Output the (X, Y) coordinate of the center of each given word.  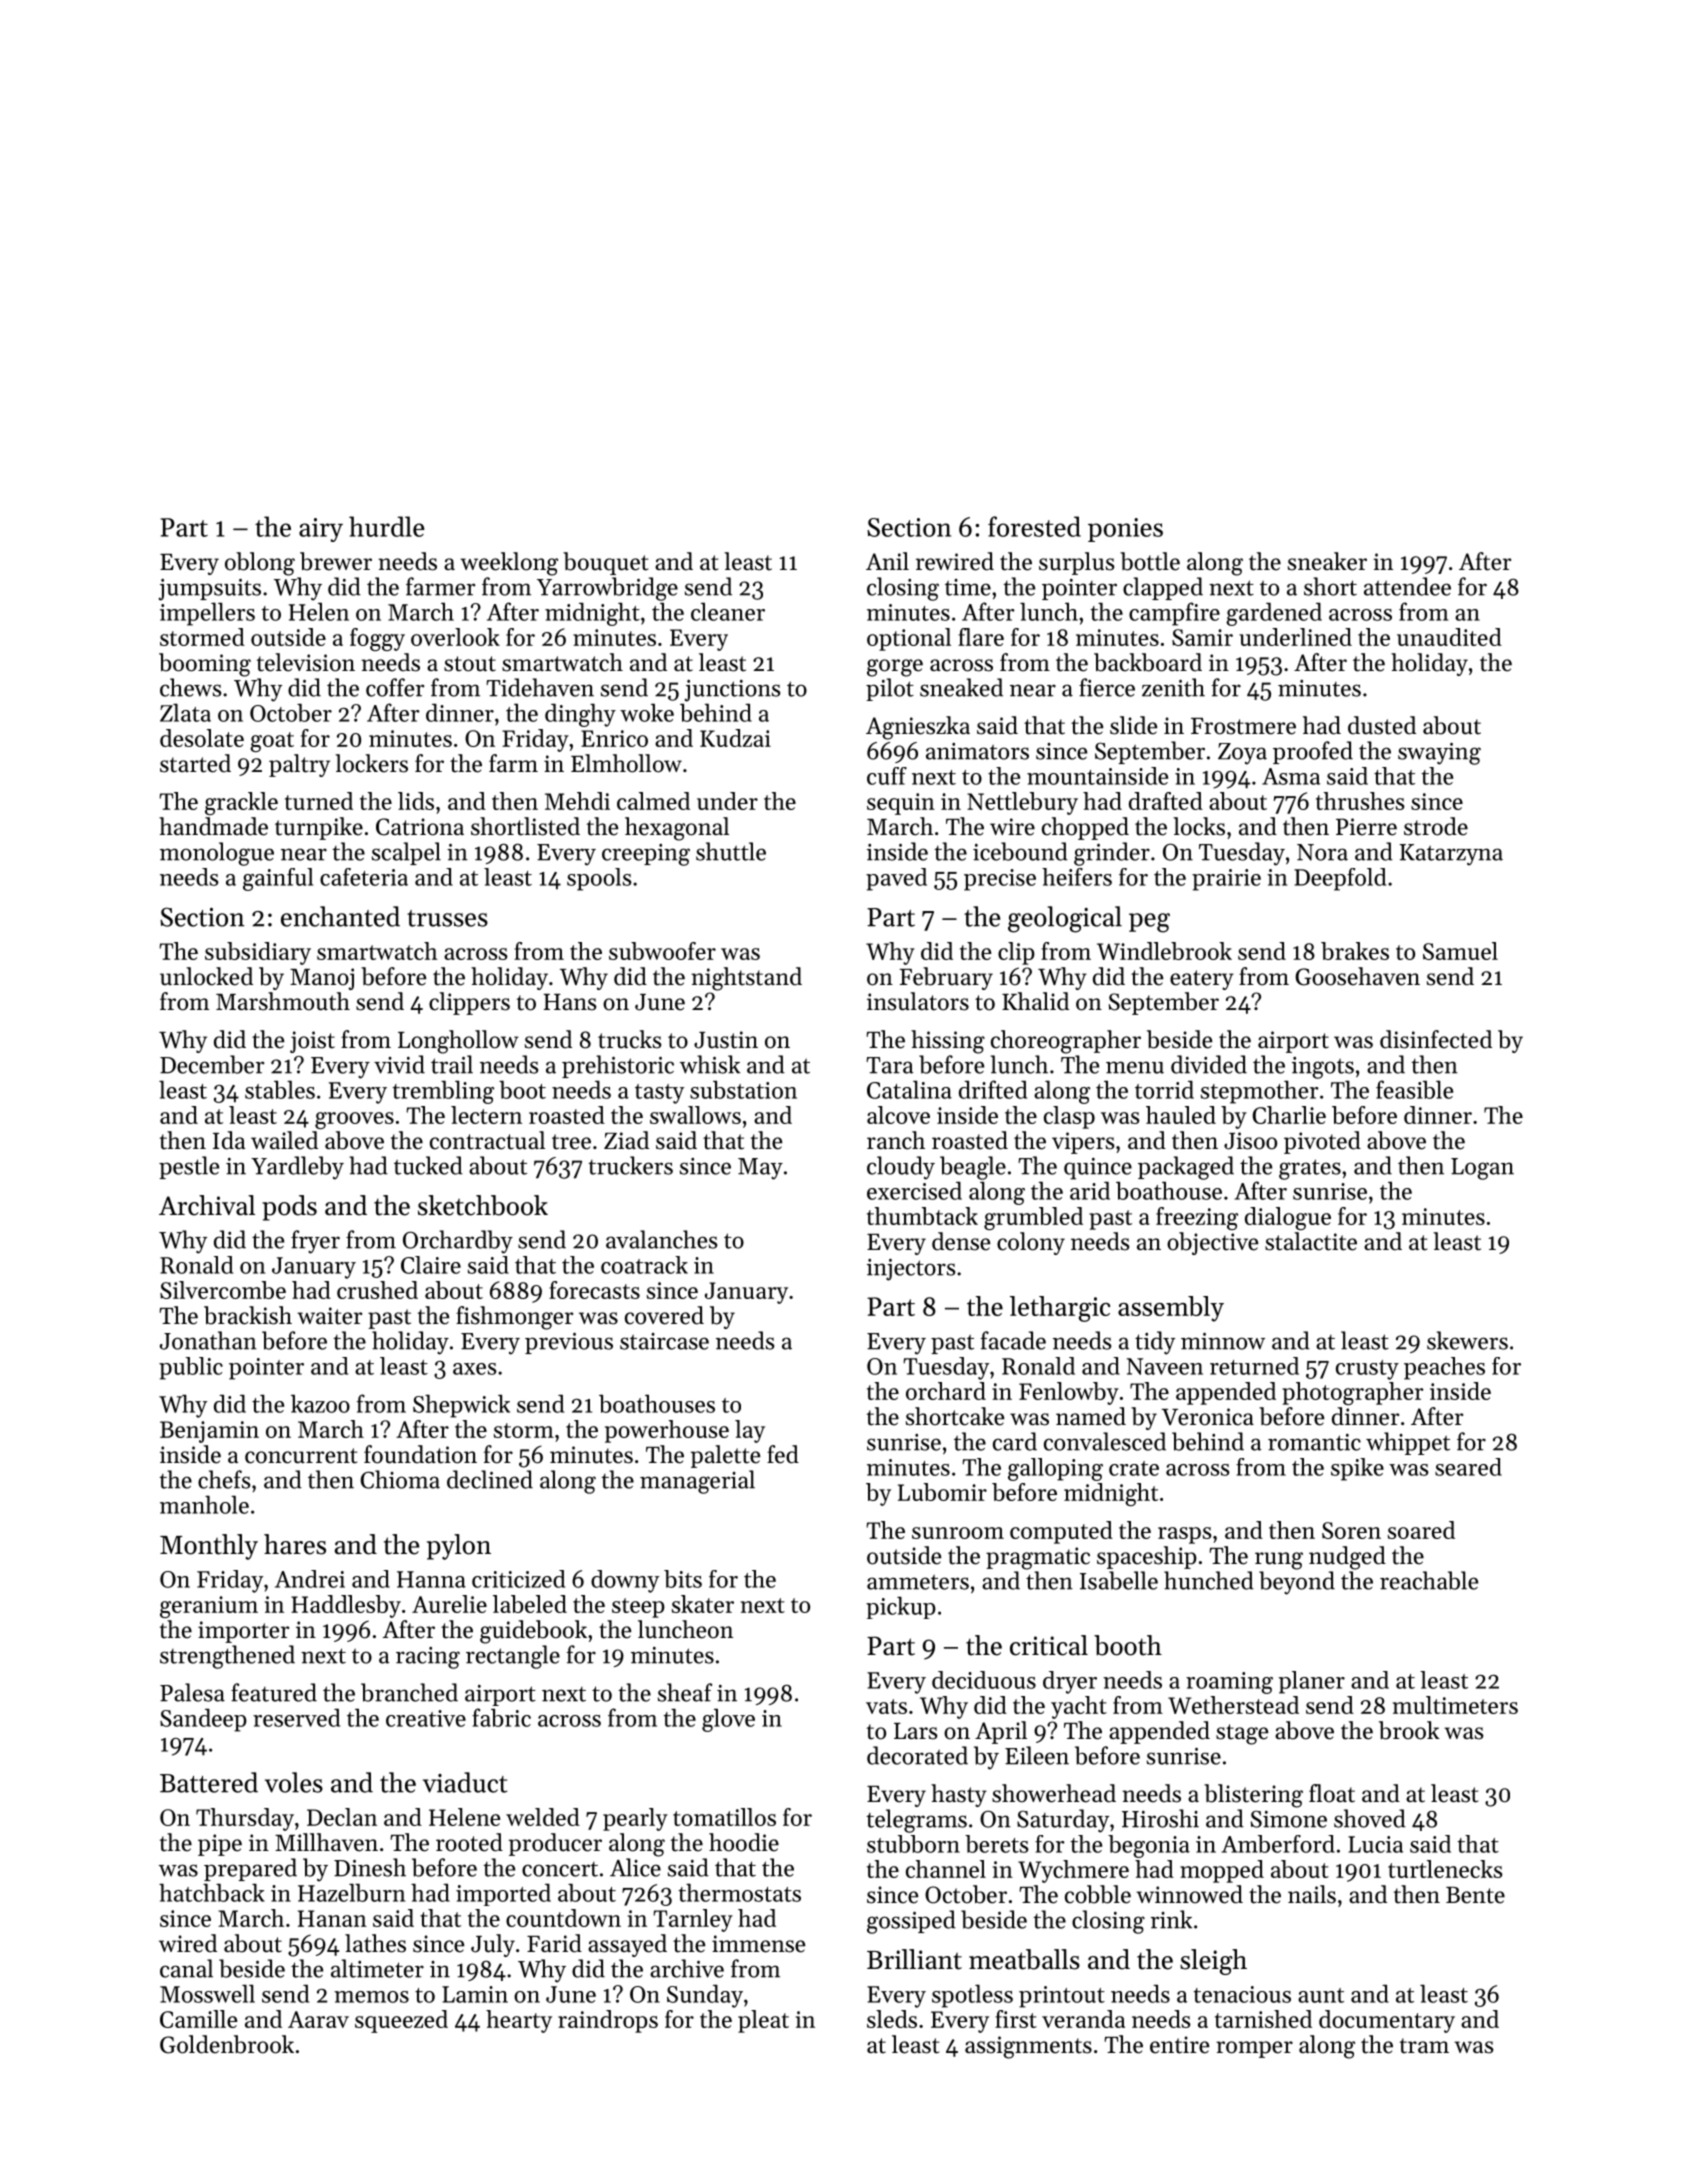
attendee (1407, 586)
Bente (1475, 1895)
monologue (217, 854)
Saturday (1063, 1821)
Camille (198, 2019)
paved (896, 879)
